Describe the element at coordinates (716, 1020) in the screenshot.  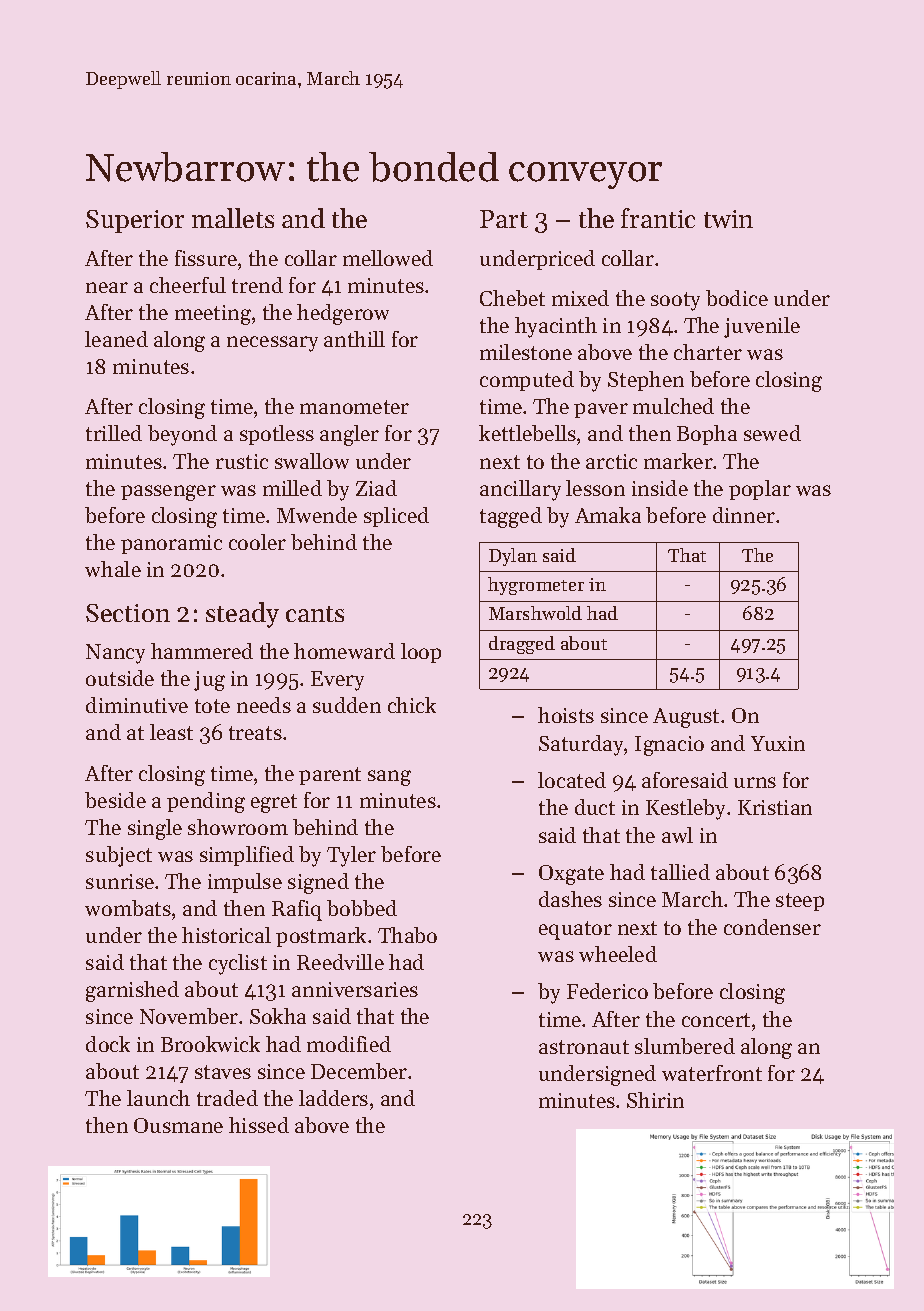
I see `concert` at that location.
